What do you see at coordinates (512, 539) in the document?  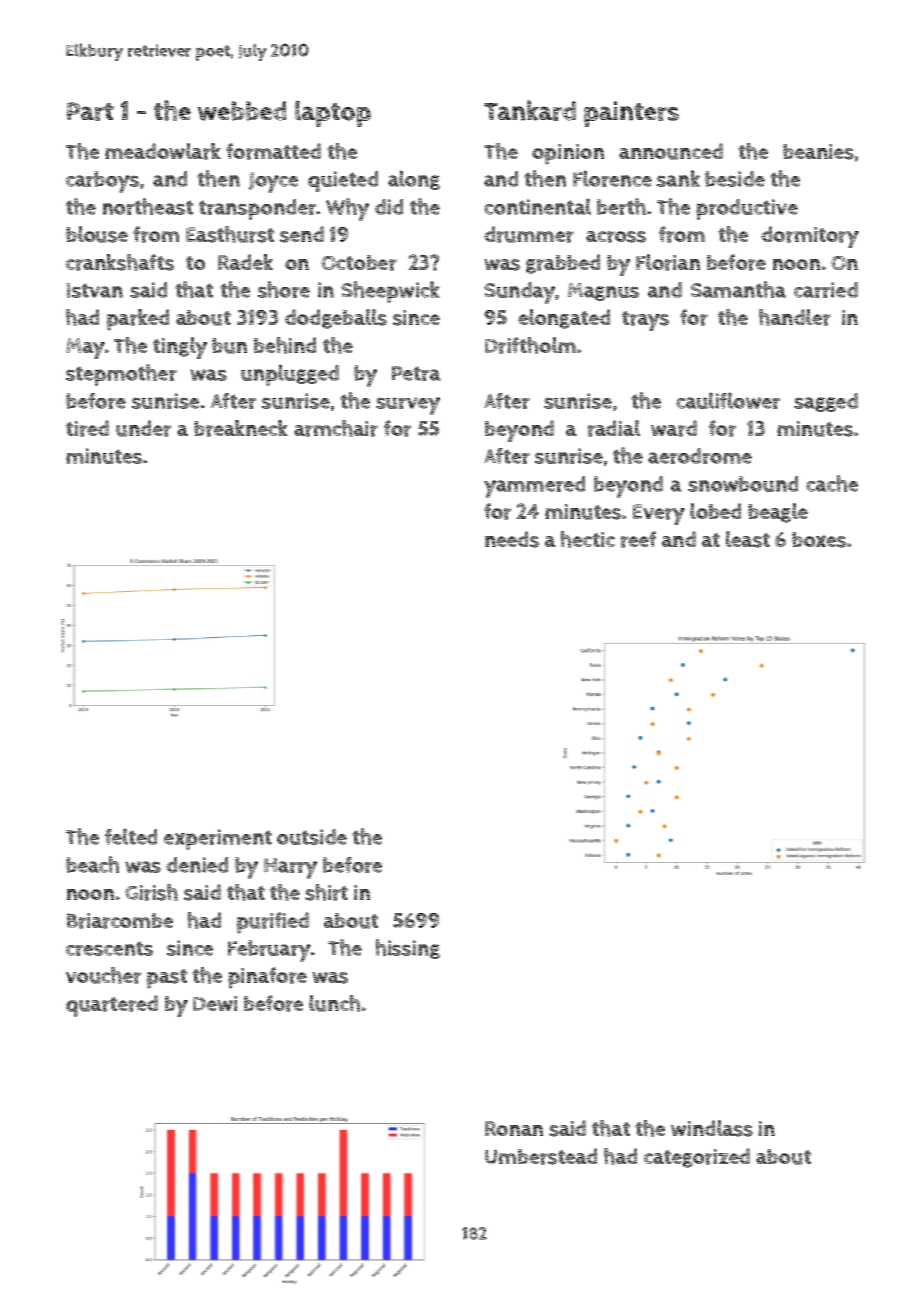 I see `needs` at bounding box center [512, 539].
